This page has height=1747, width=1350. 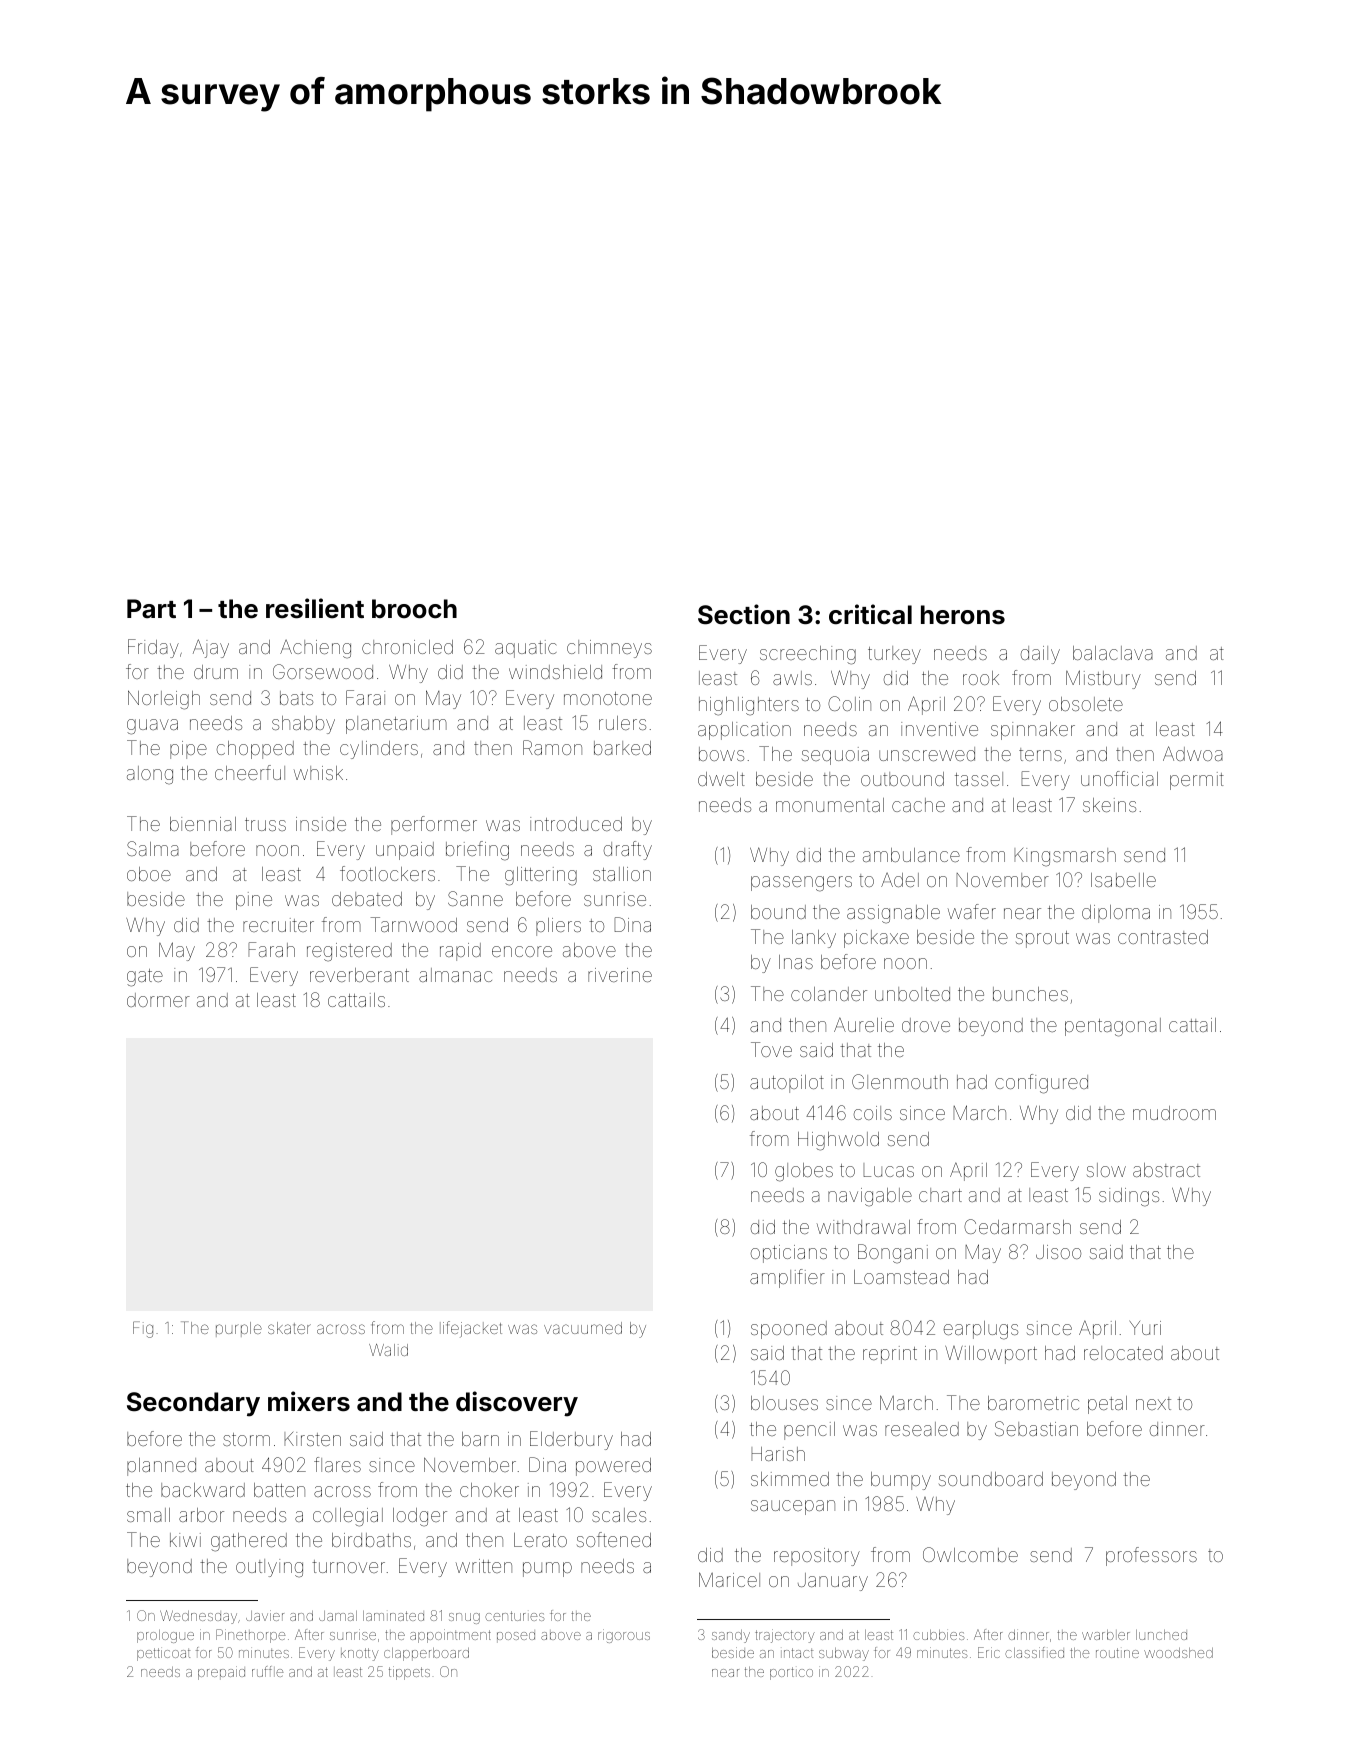 I want to click on brooch, so click(x=414, y=609).
